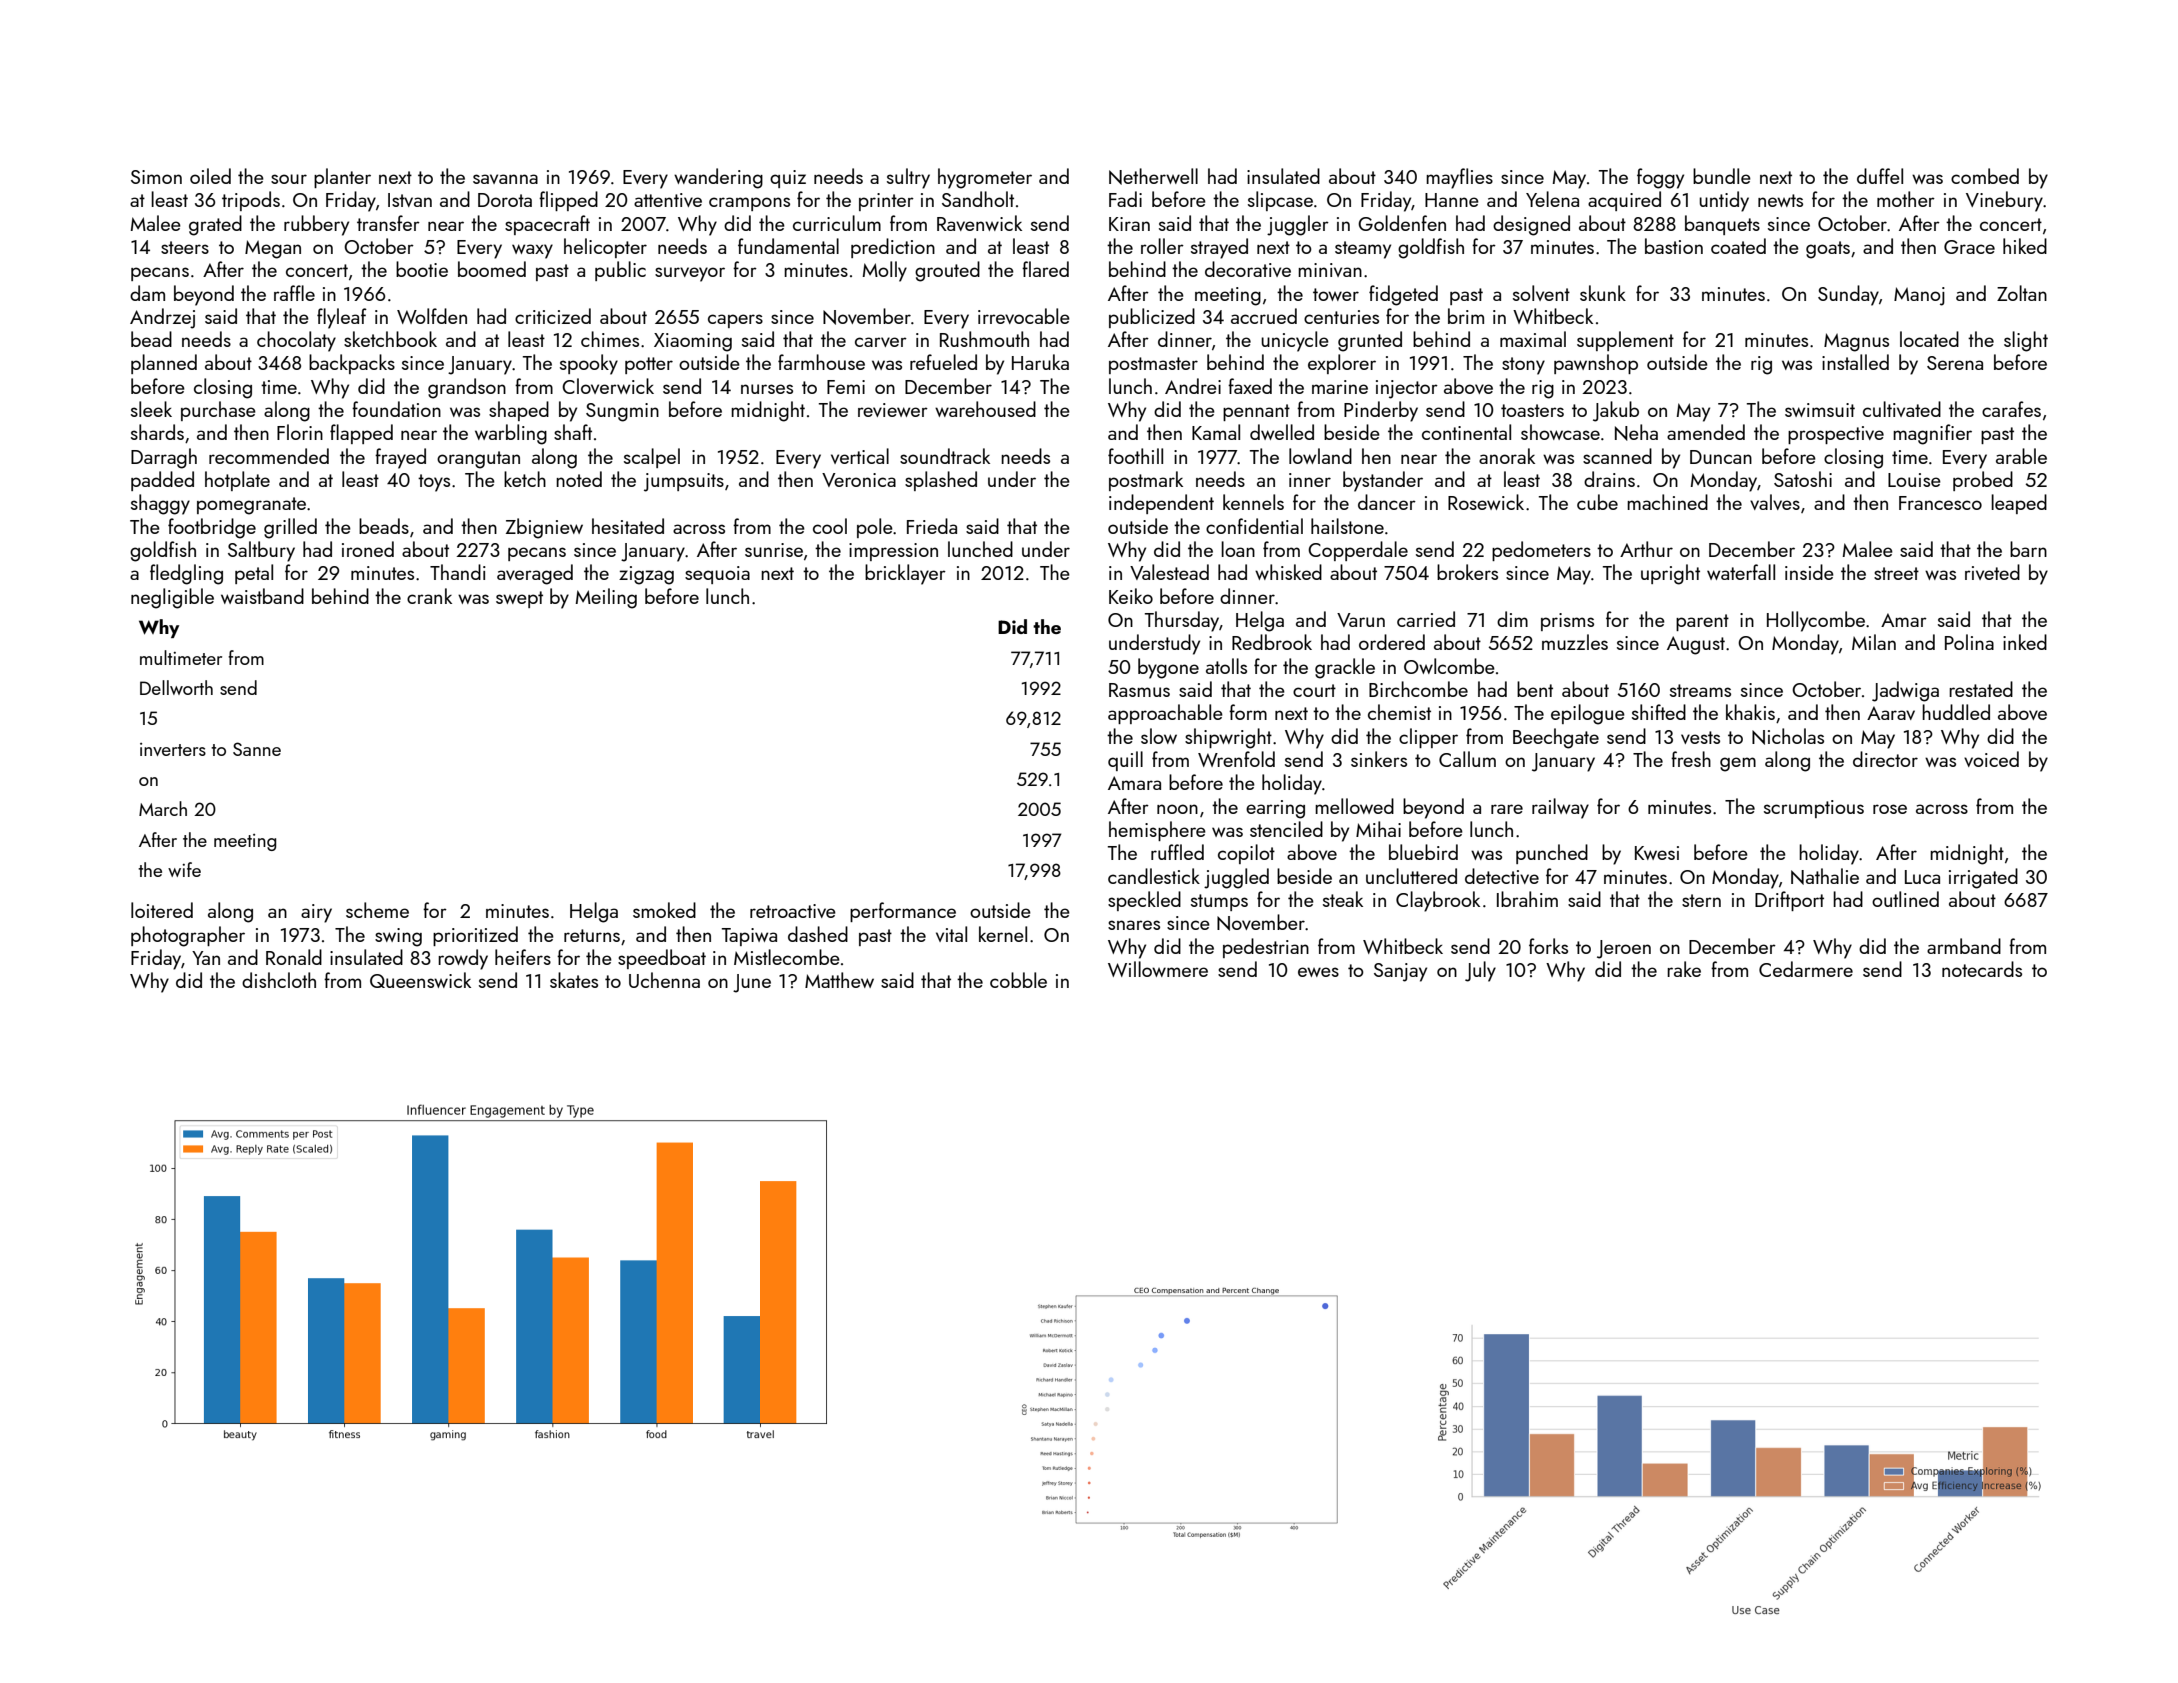  Describe the element at coordinates (188, 936) in the screenshot. I see `photographer` at that location.
